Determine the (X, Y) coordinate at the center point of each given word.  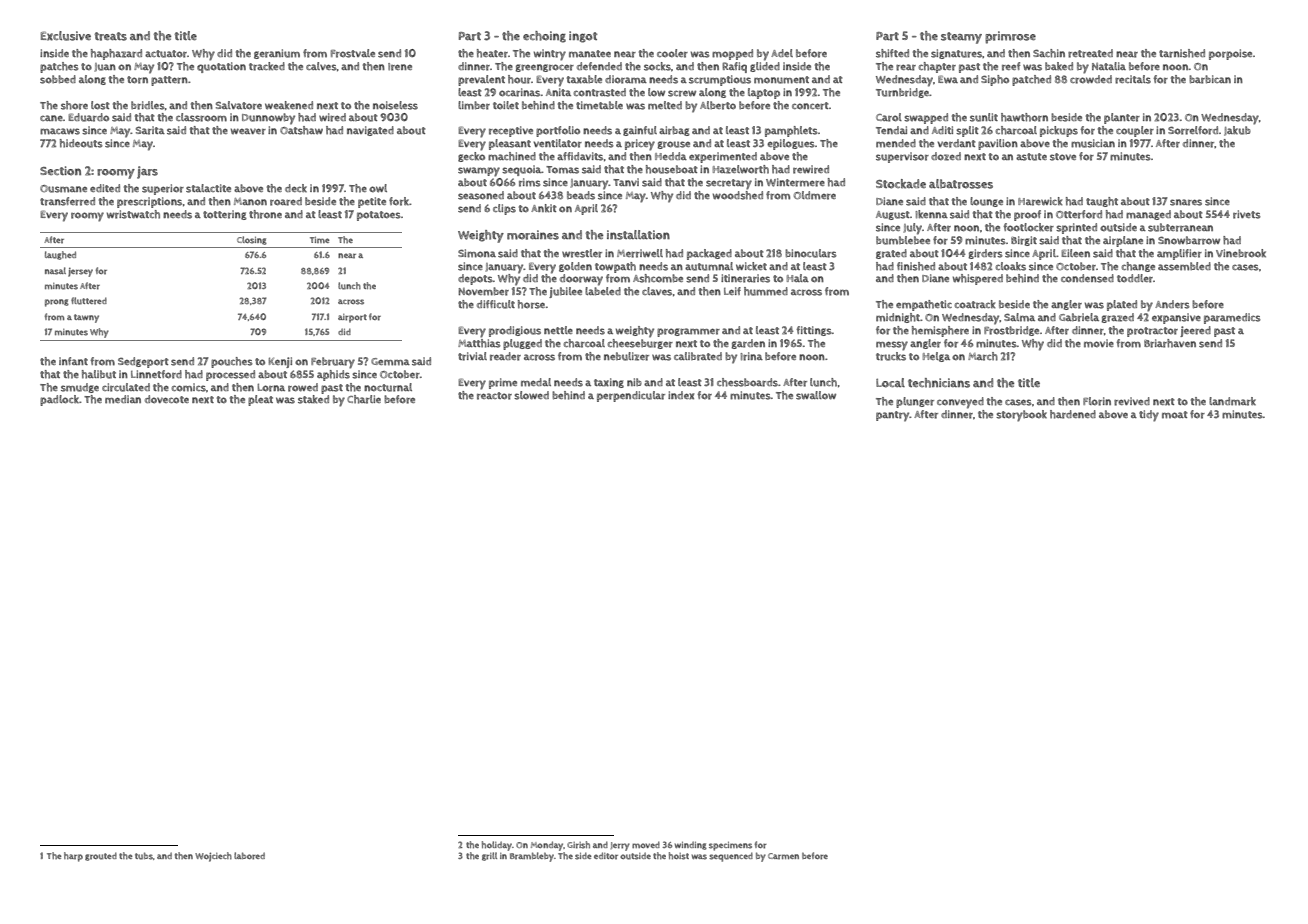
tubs (144, 856)
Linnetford (156, 374)
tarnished (1182, 53)
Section (60, 171)
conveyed (960, 403)
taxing (609, 383)
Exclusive (66, 36)
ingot (583, 37)
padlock (59, 400)
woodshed (738, 195)
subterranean (1180, 227)
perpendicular (631, 396)
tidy (1149, 416)
